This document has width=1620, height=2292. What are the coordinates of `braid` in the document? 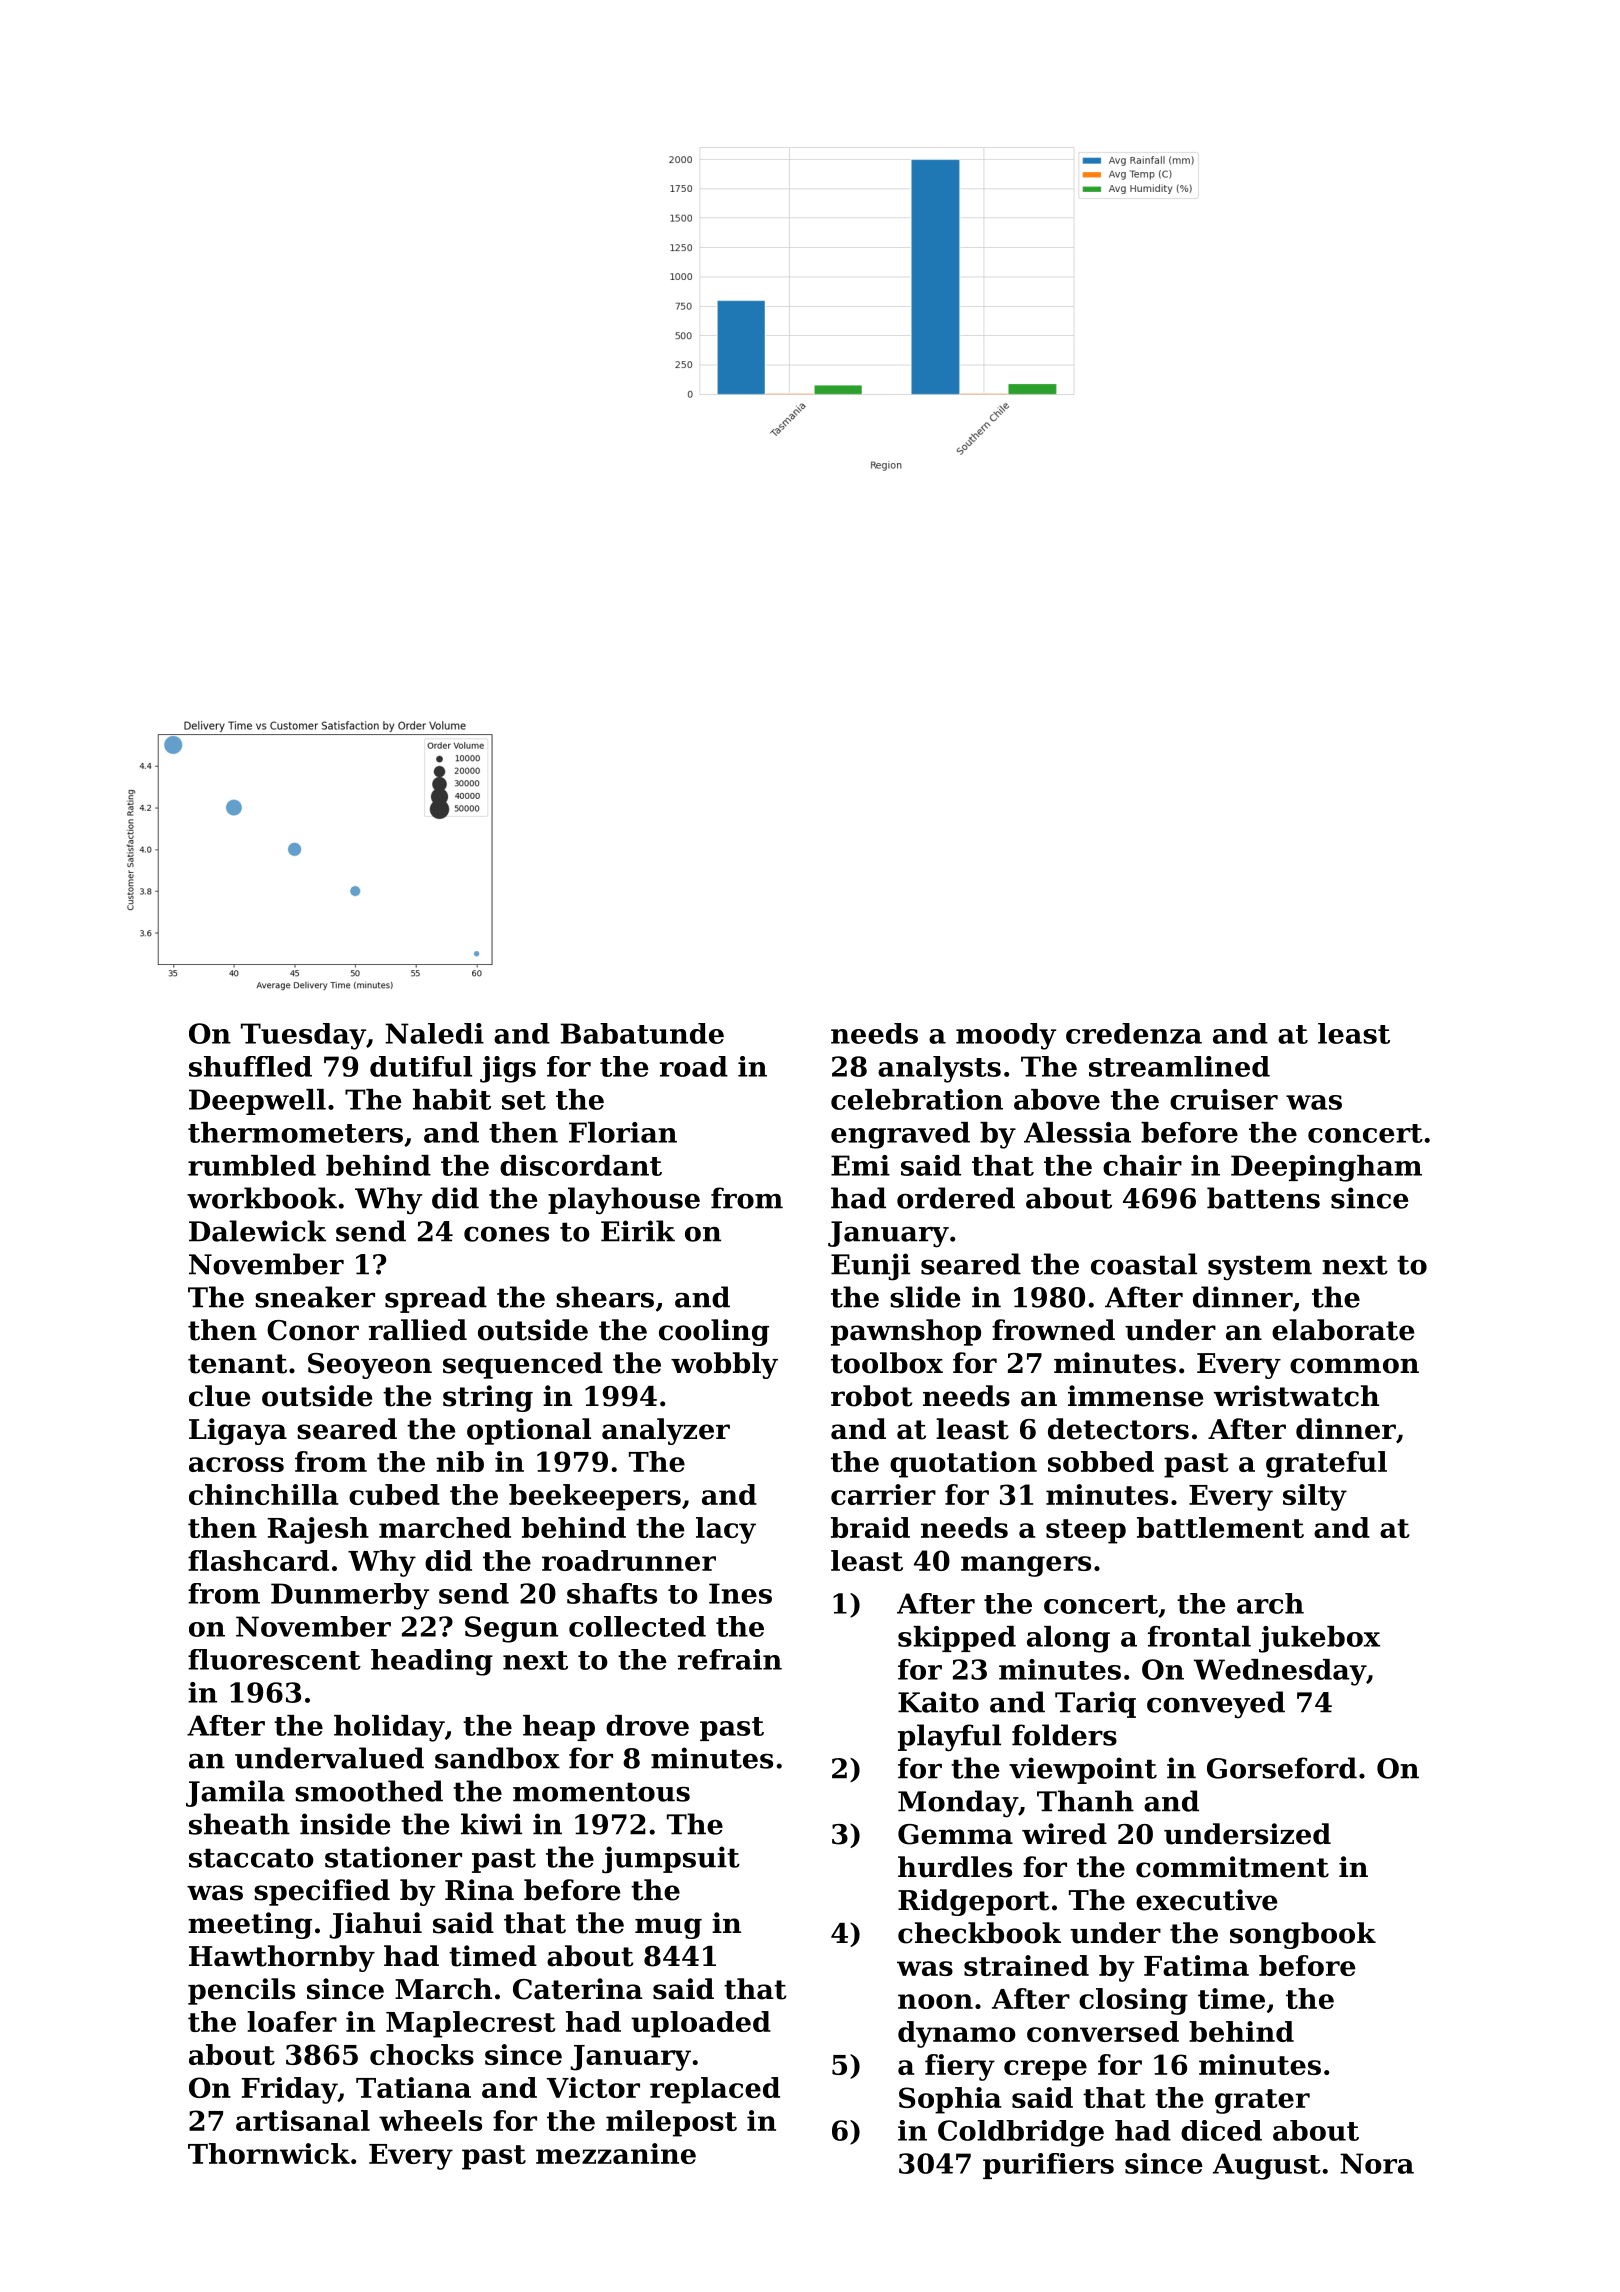 It's located at (870, 1527).
